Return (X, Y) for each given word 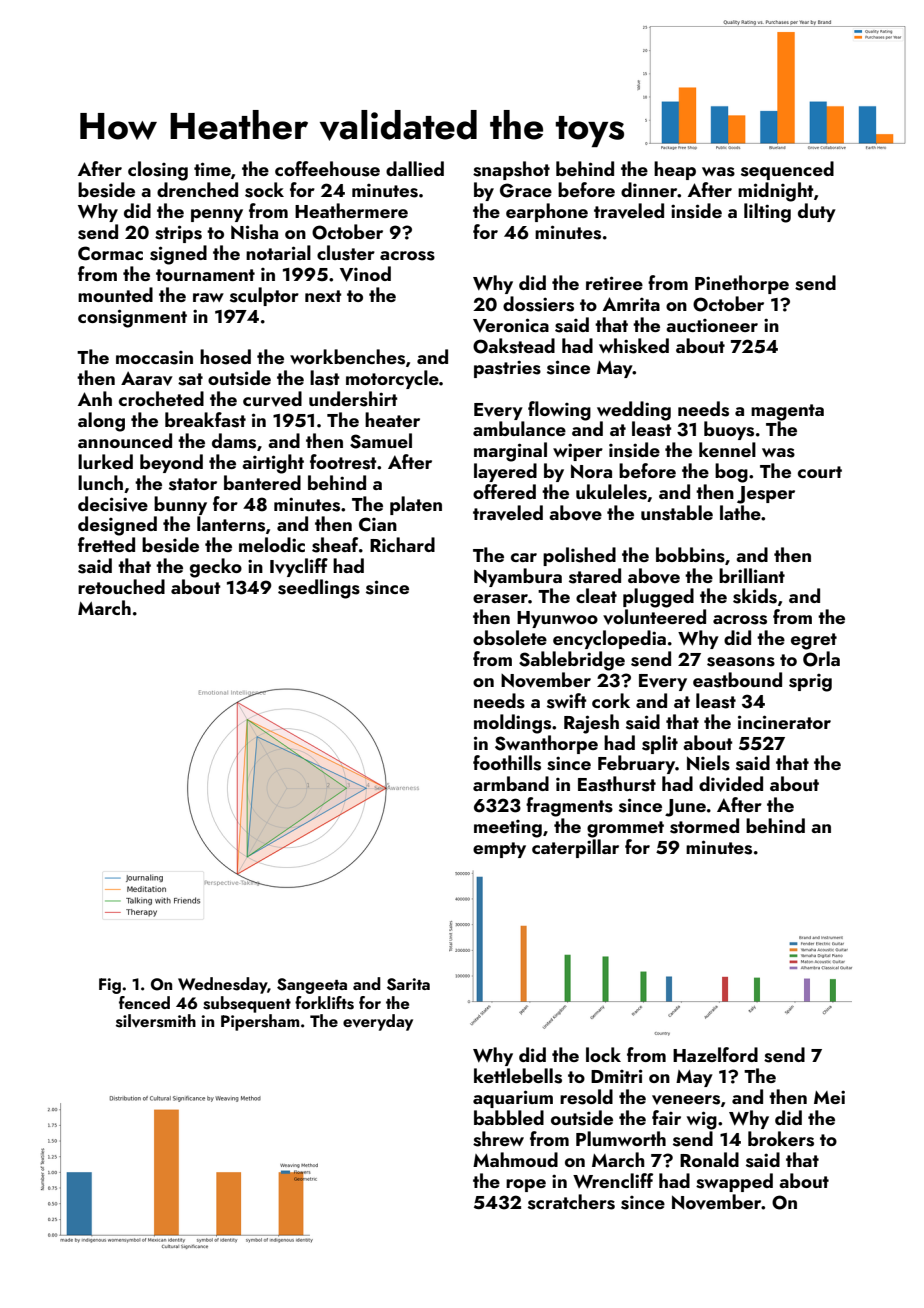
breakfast (205, 420)
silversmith (156, 1021)
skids (755, 596)
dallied (415, 168)
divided (731, 784)
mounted (115, 294)
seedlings (319, 589)
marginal (510, 452)
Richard (402, 544)
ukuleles (611, 492)
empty (499, 850)
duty (817, 212)
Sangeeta (312, 986)
